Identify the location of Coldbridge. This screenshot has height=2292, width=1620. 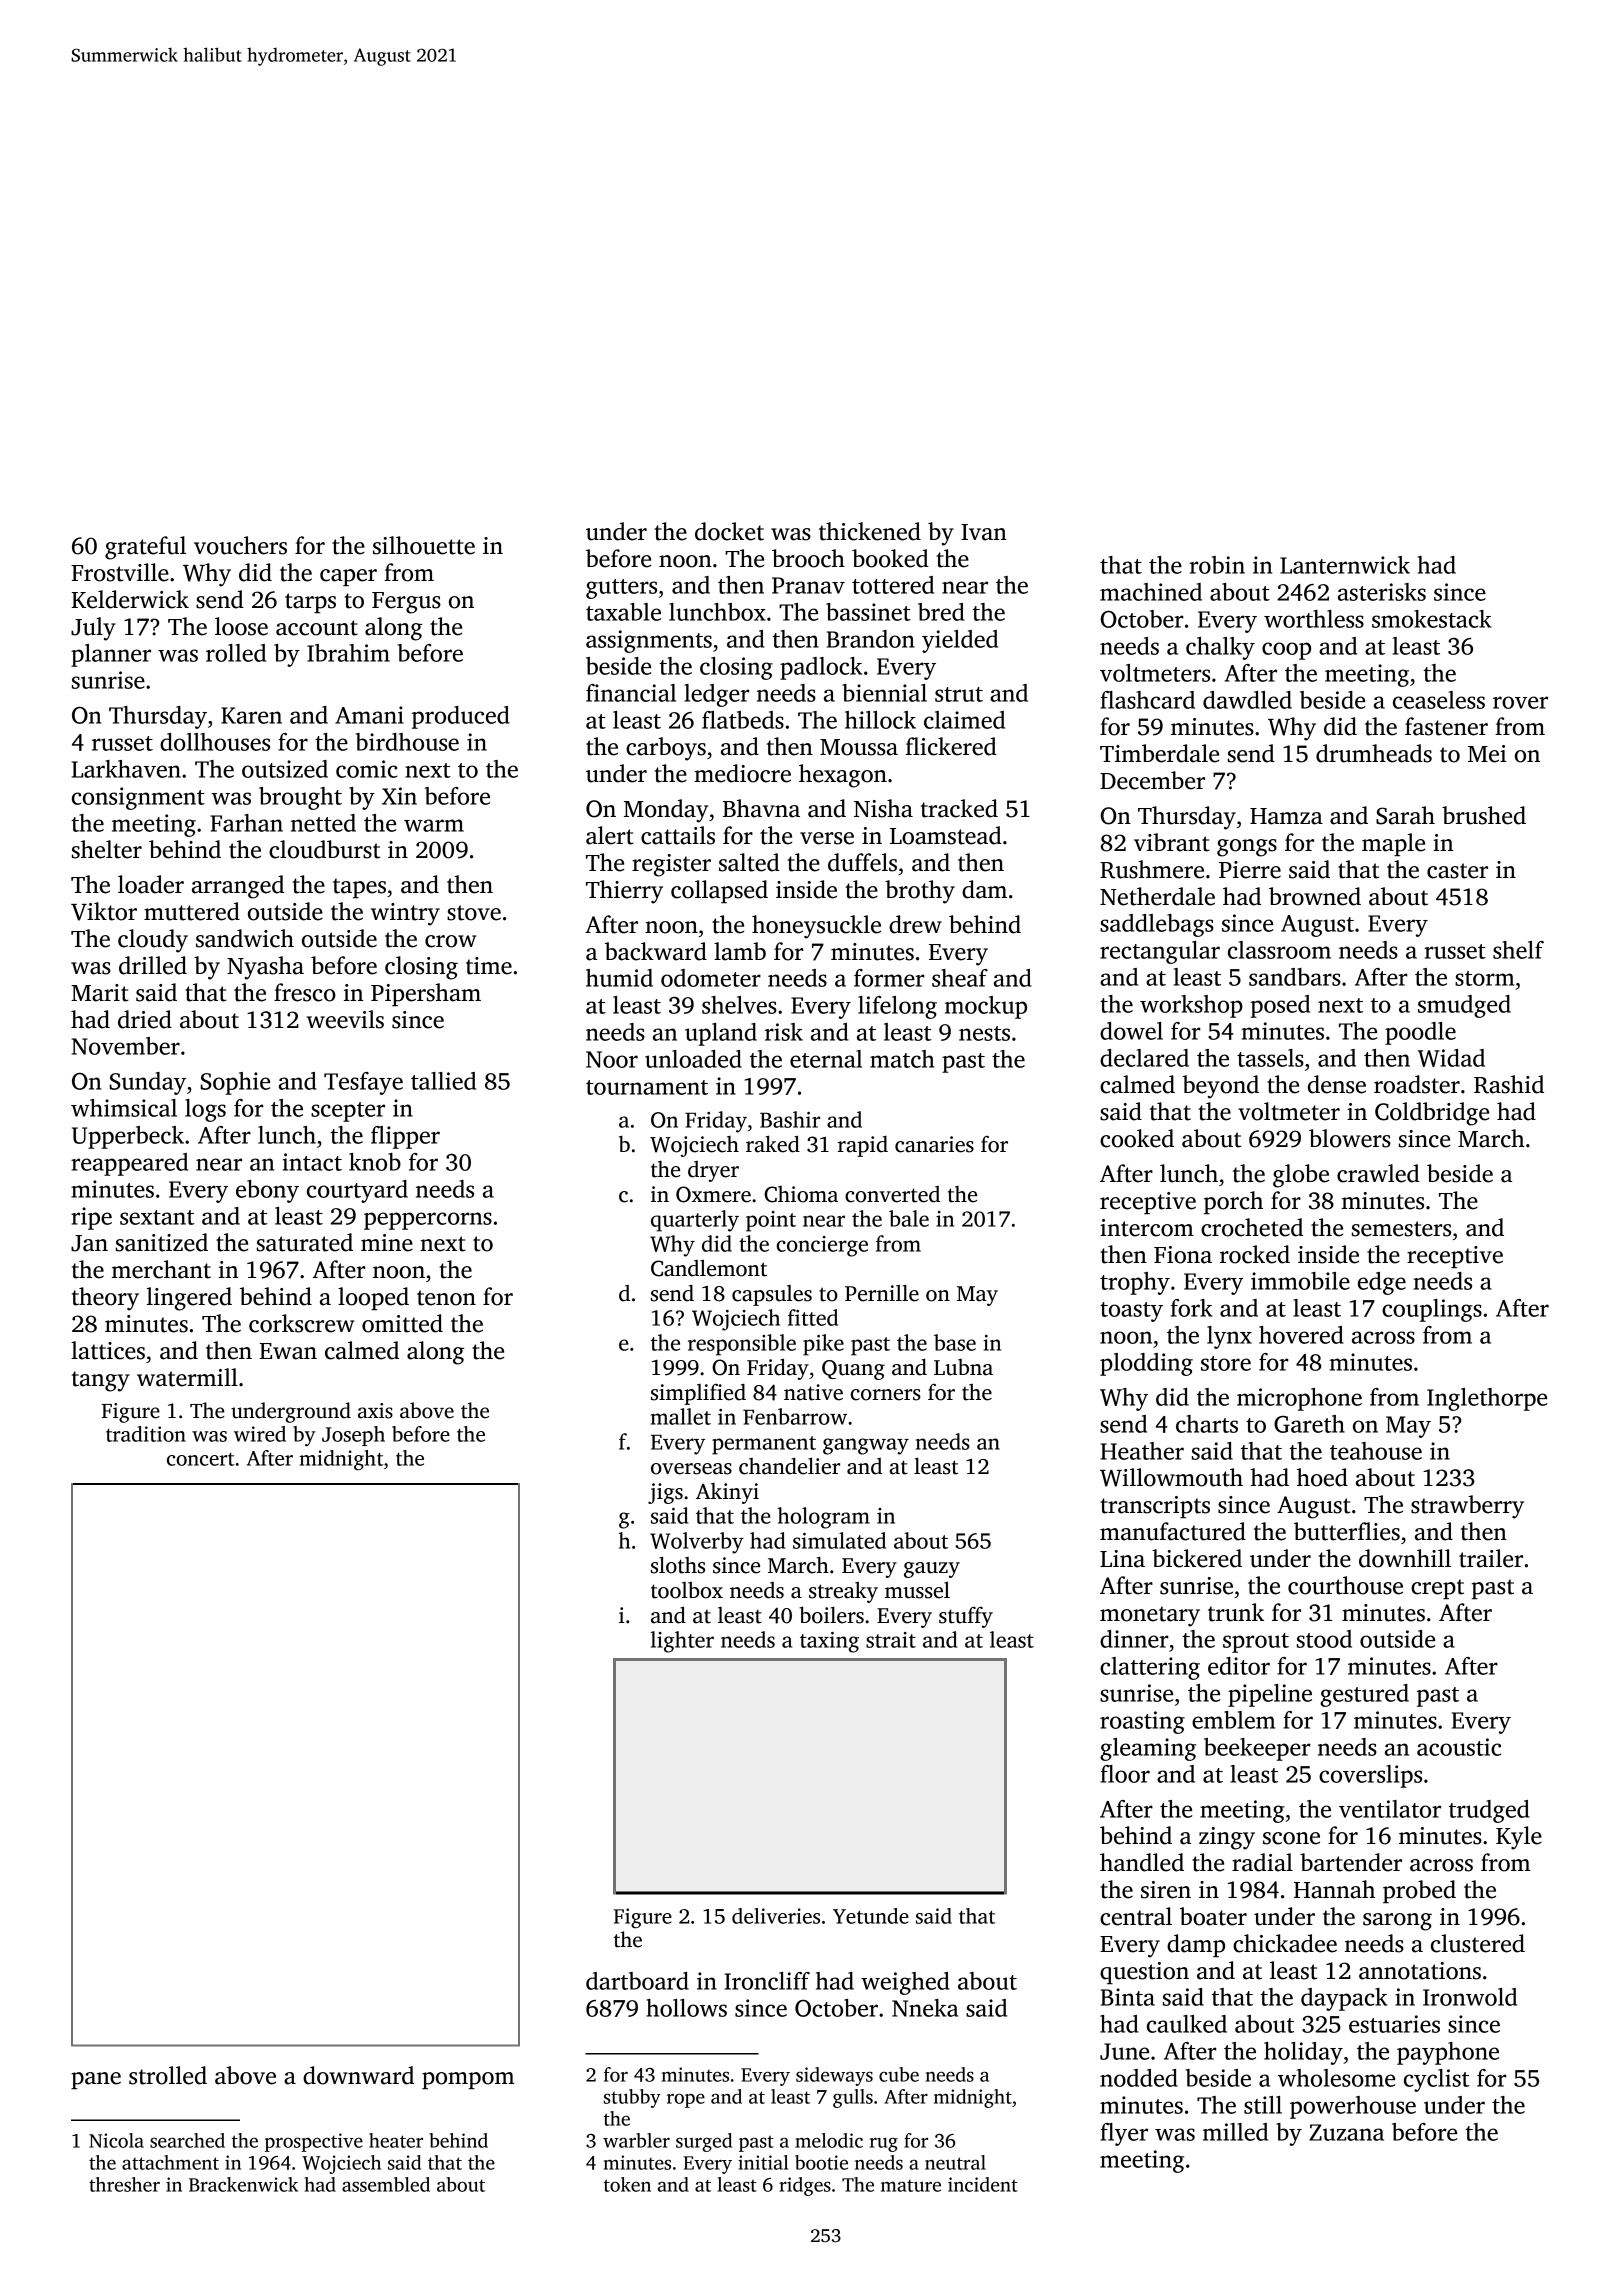
(1432, 1114).
